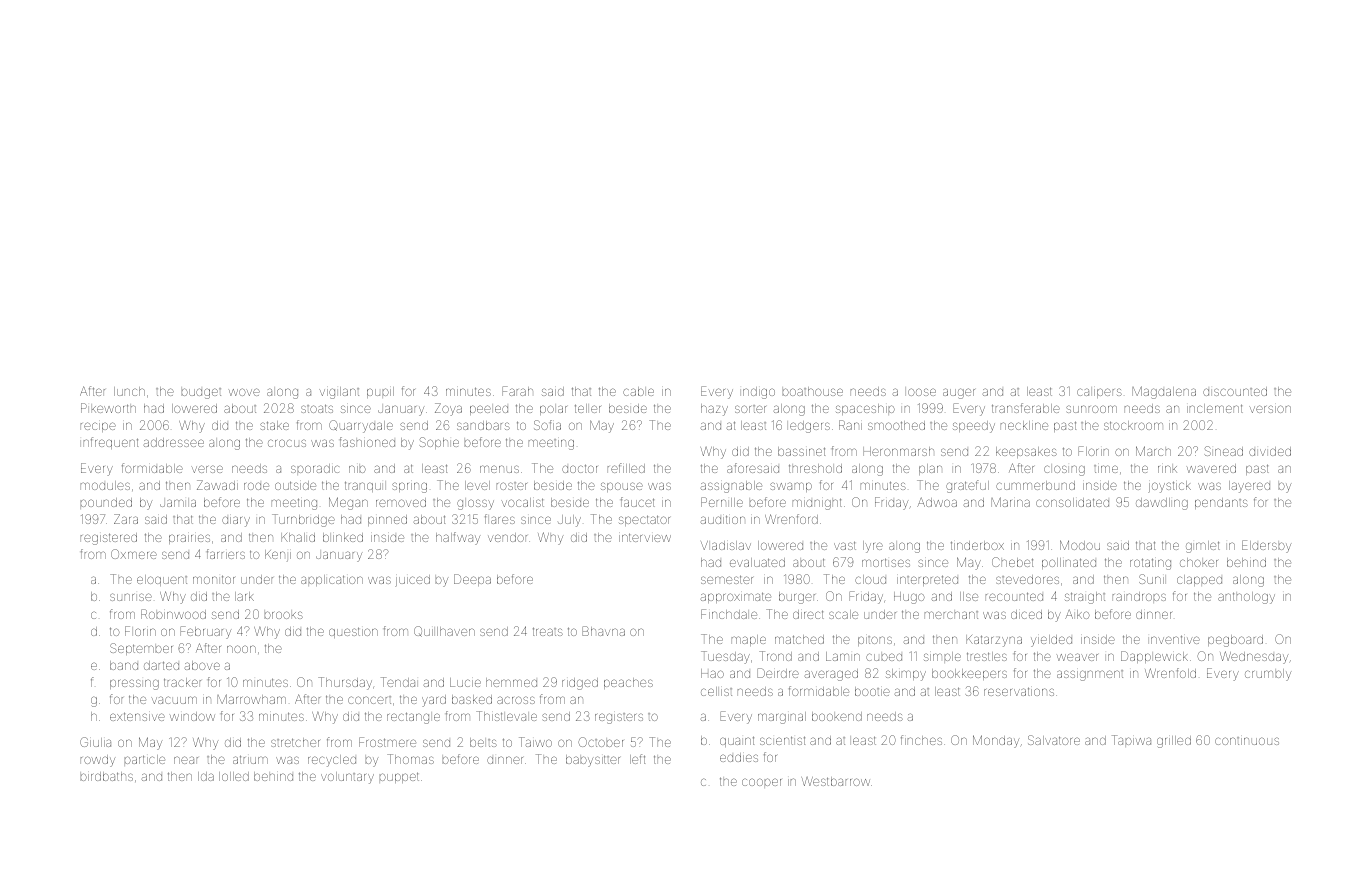  What do you see at coordinates (1266, 546) in the page?
I see `Eldersby` at bounding box center [1266, 546].
